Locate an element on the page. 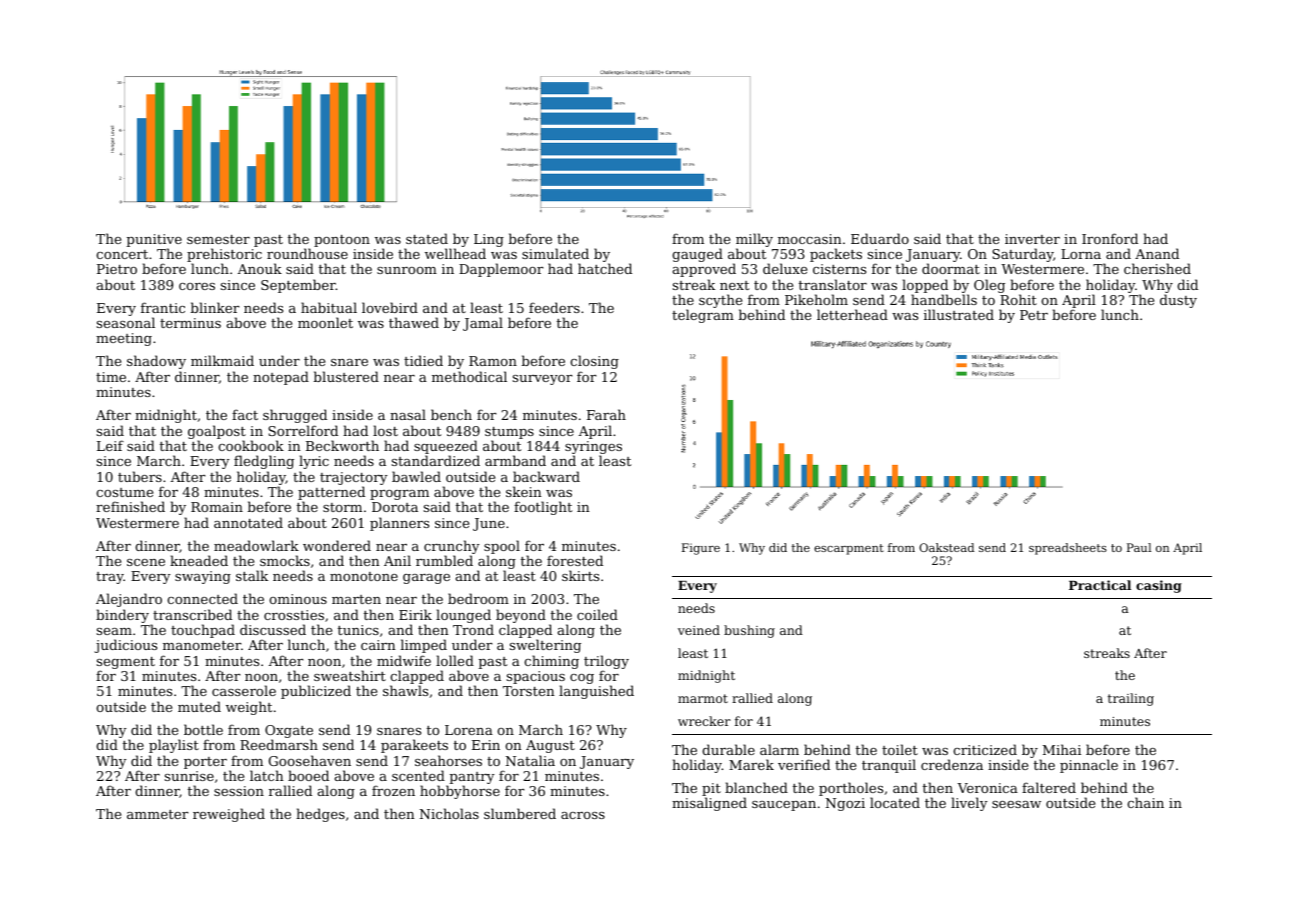 This image has width=1308, height=924. pinnacle is located at coordinates (1089, 766).
